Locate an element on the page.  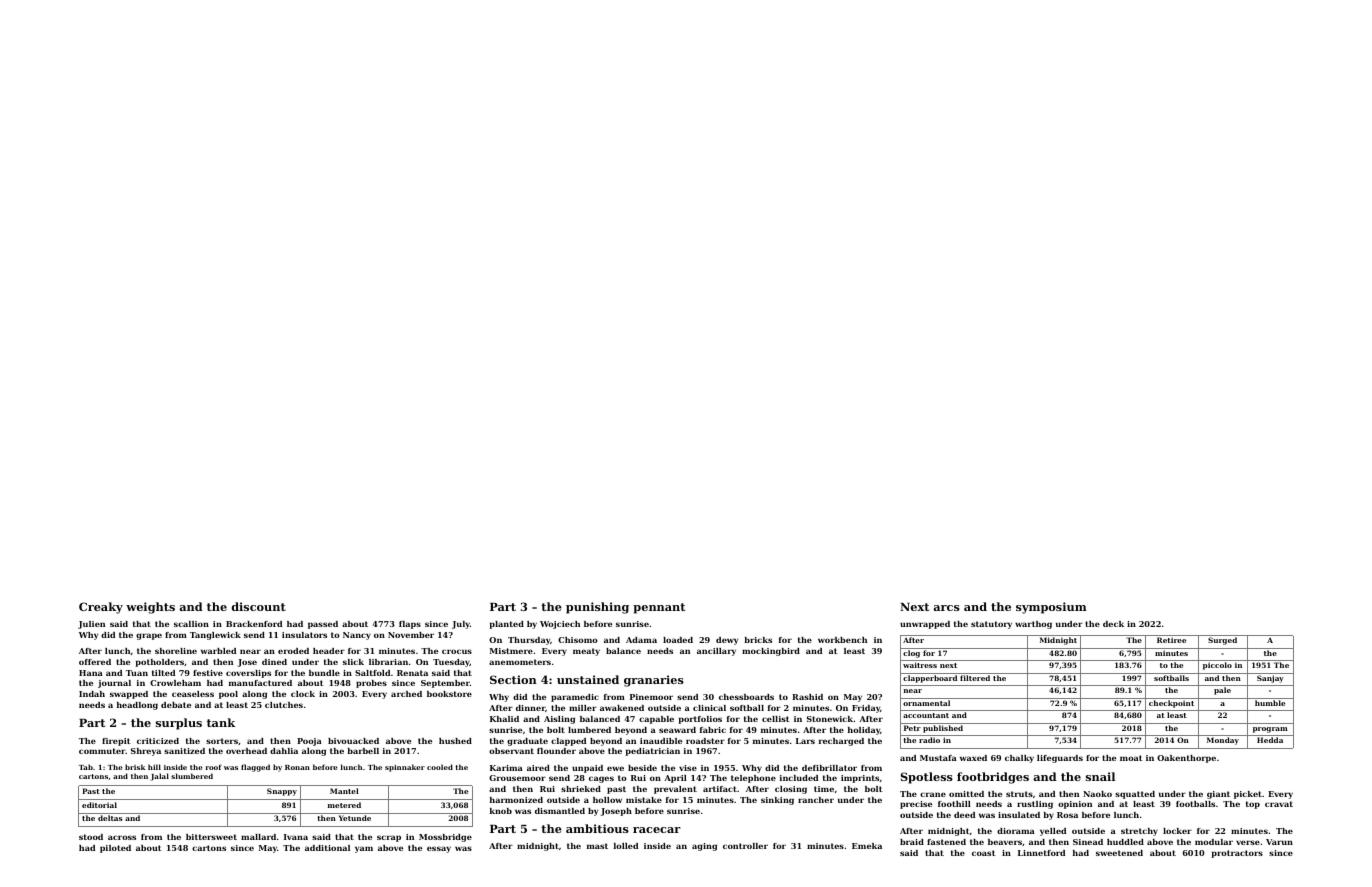
Creaky is located at coordinates (101, 608).
